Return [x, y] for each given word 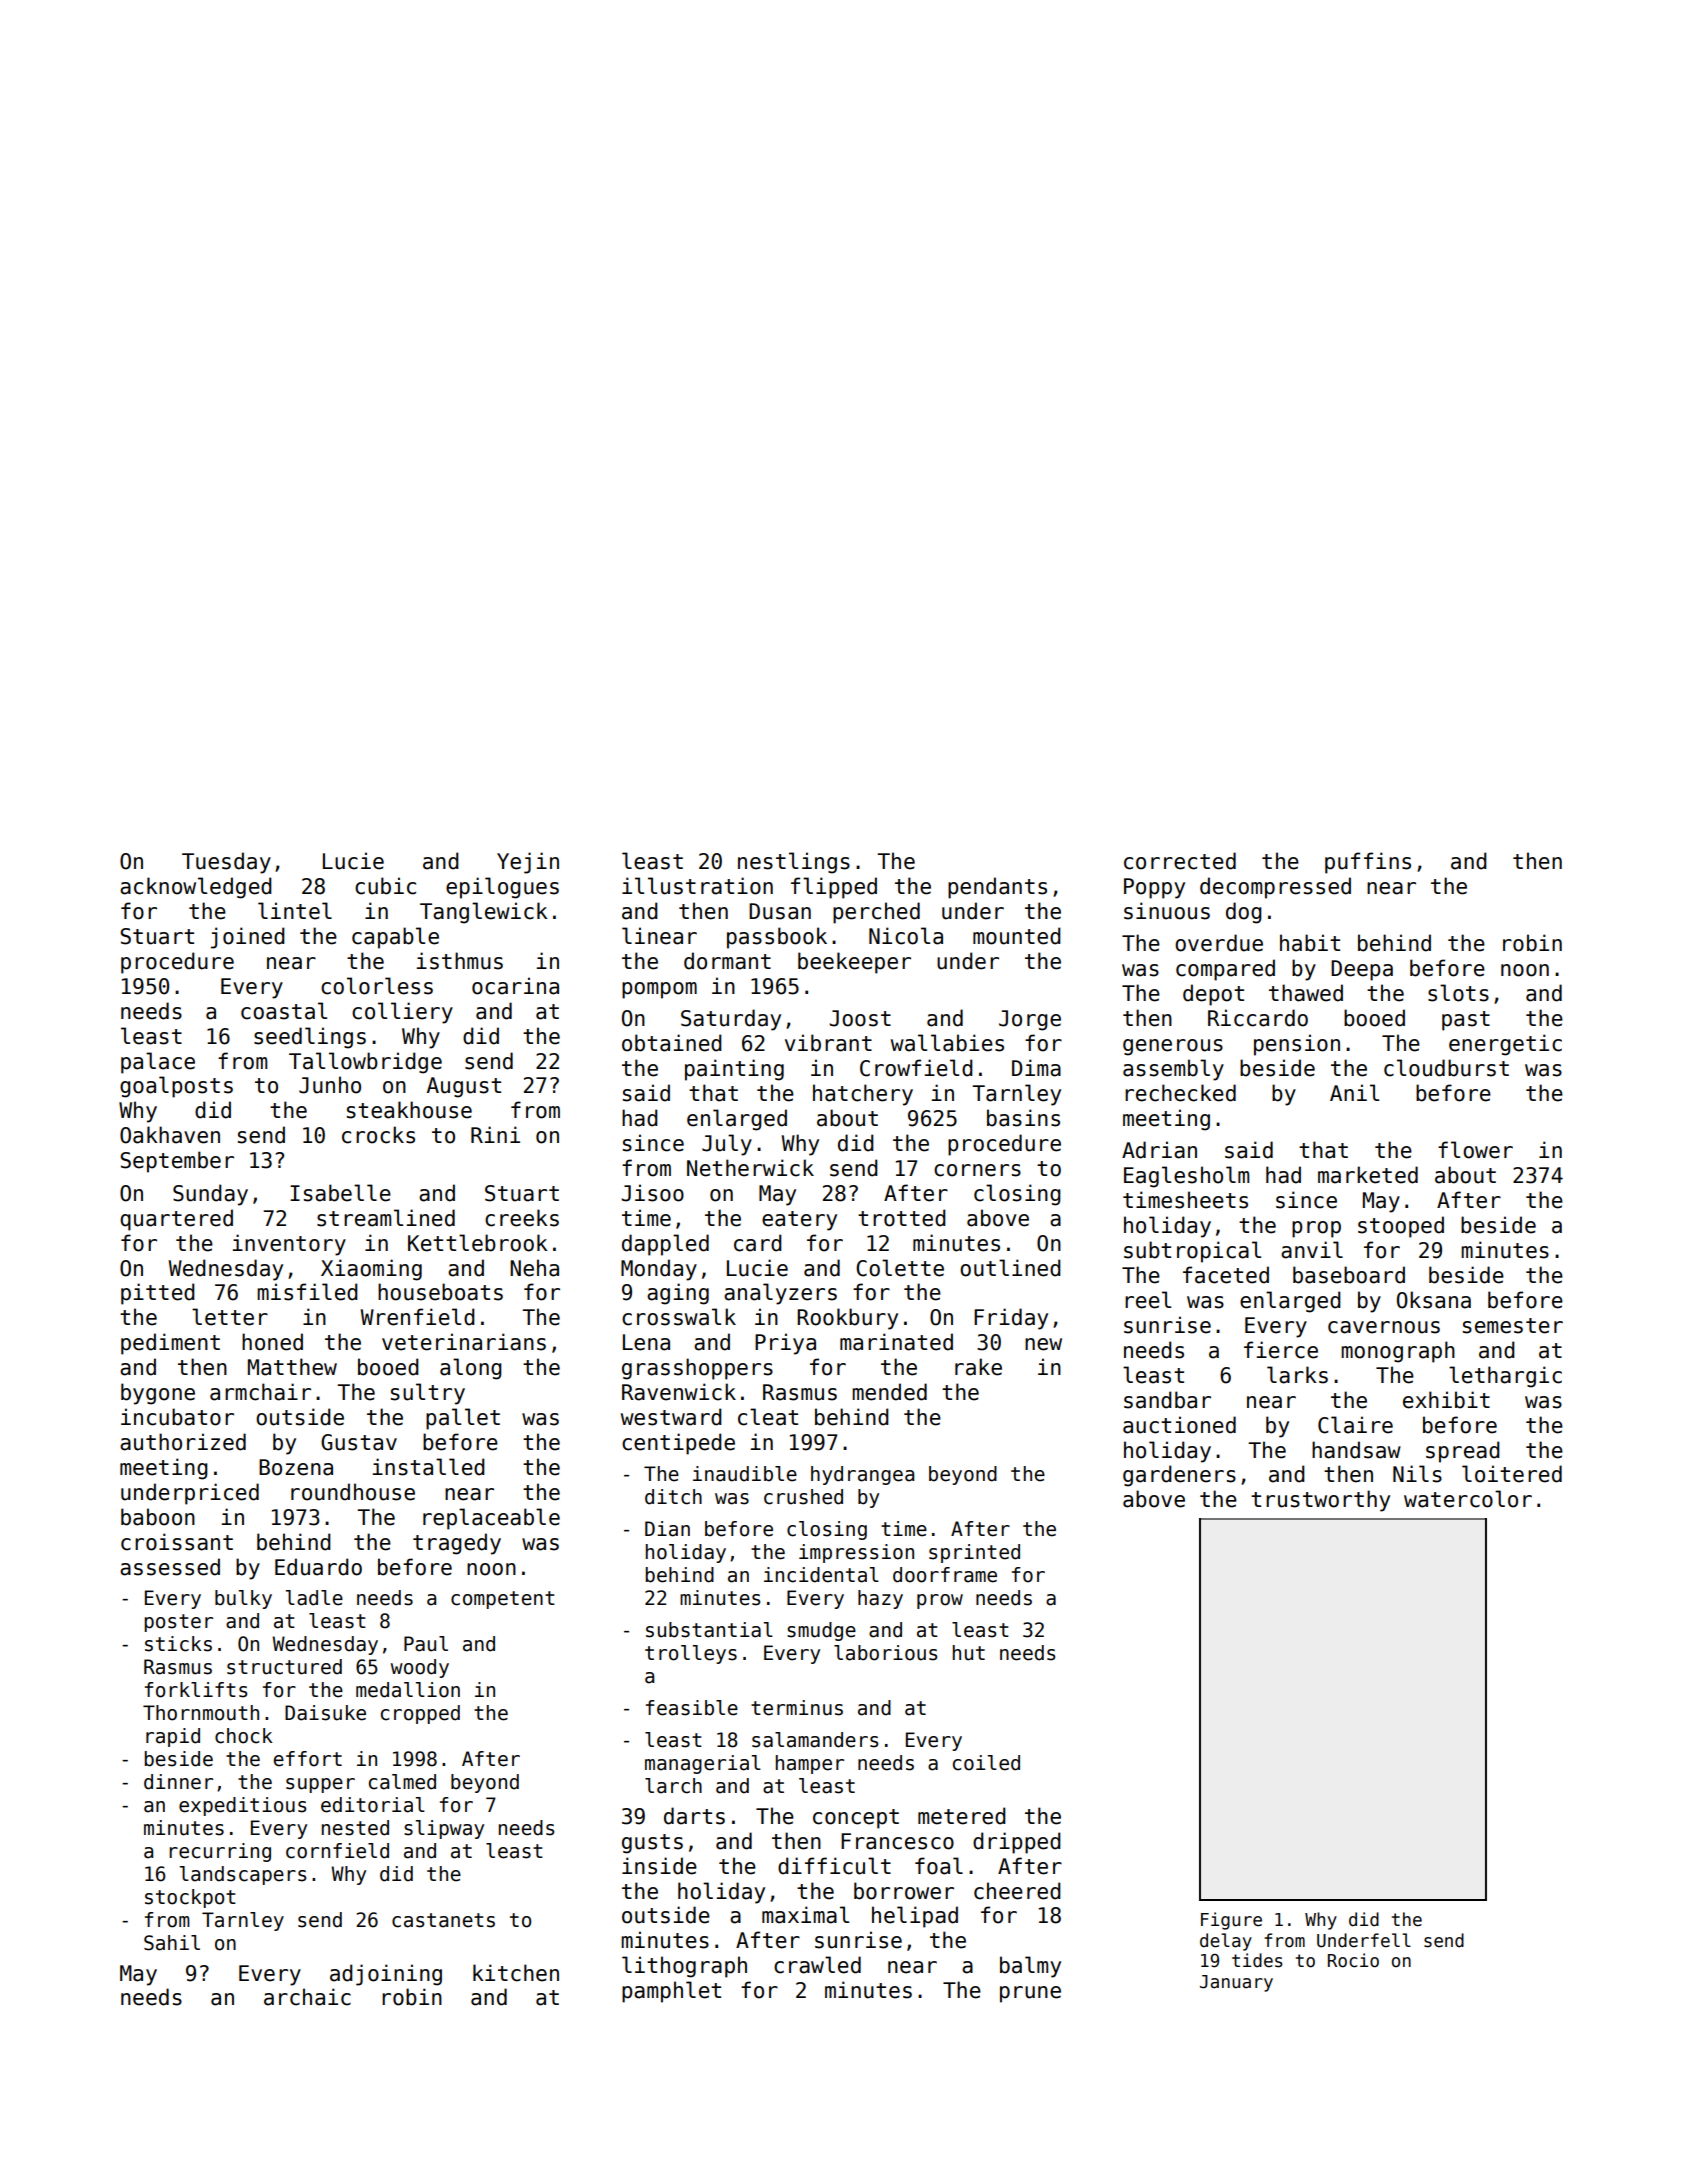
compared [1225, 970]
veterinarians [464, 1342]
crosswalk [679, 1317]
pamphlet [671, 1992]
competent [503, 1600]
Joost [860, 1018]
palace [158, 1063]
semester [1513, 1326]
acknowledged [196, 888]
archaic [307, 1997]
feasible [692, 1708]
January [1236, 1983]
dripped [1017, 1843]
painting [734, 1070]
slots [1458, 993]
